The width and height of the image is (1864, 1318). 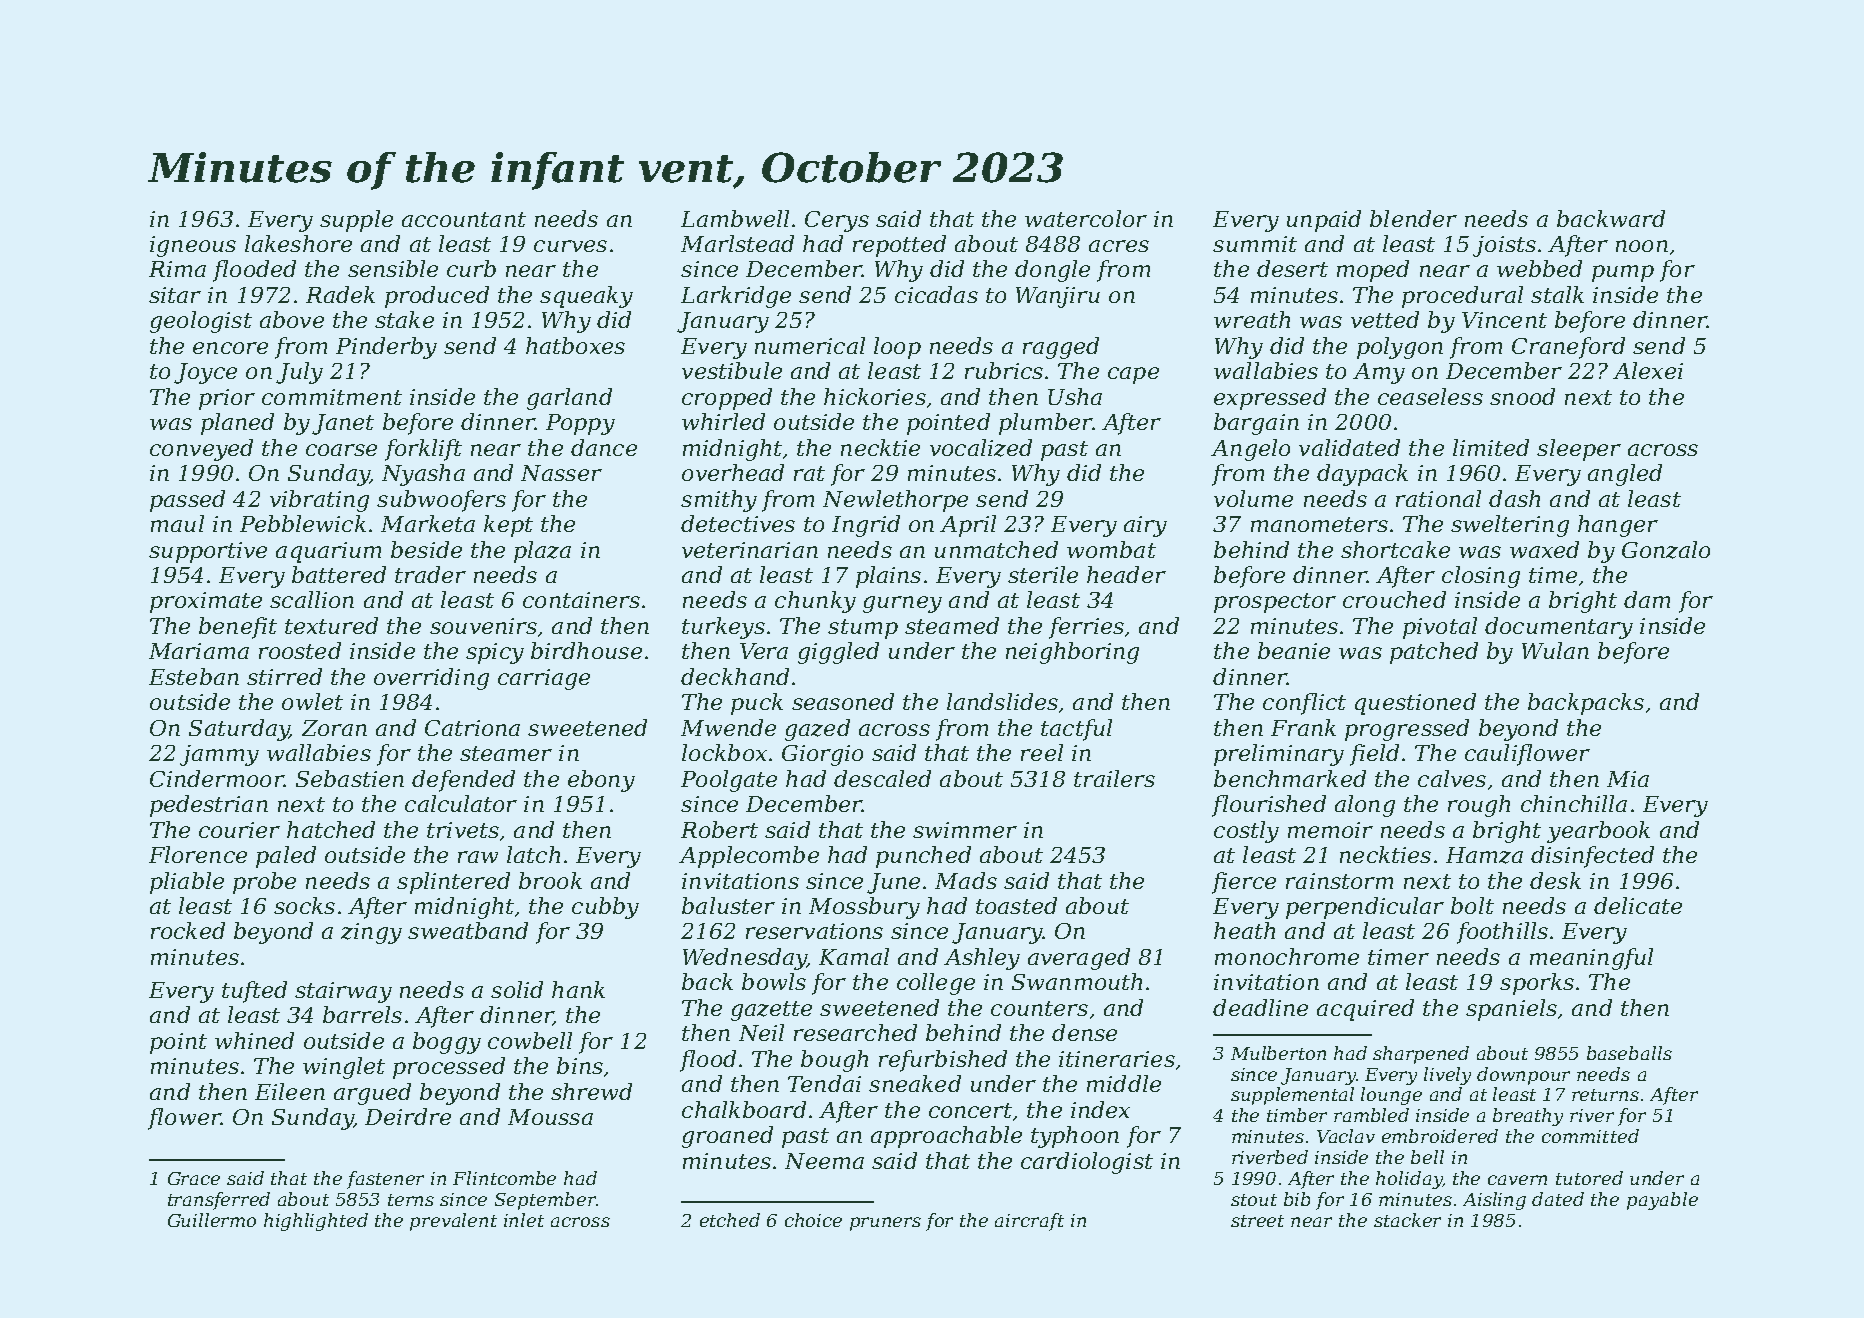 What do you see at coordinates (875, 396) in the image?
I see `hickories` at bounding box center [875, 396].
